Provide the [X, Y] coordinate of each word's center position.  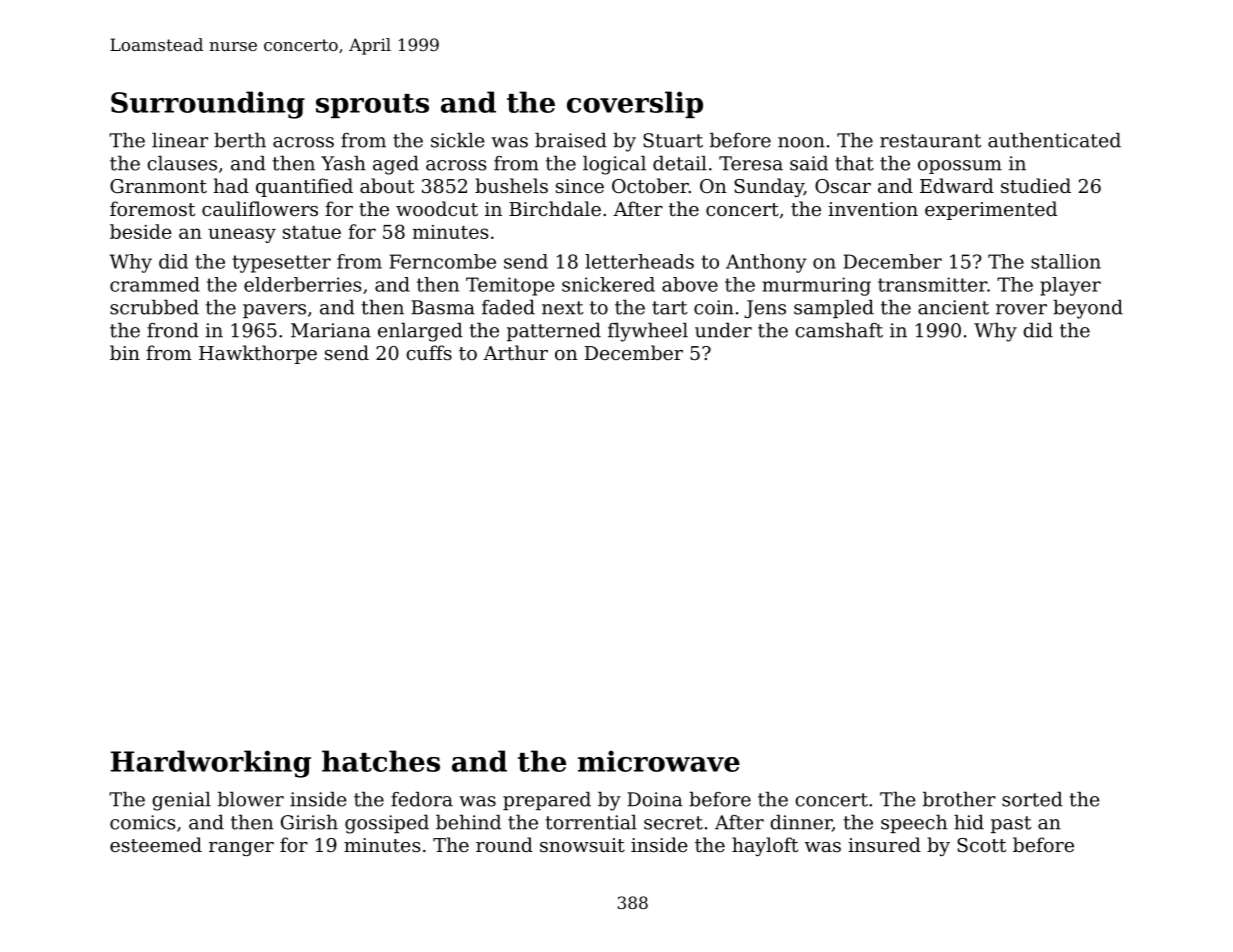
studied [1036, 185]
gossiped [387, 824]
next [562, 308]
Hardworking [211, 764]
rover [1021, 309]
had [231, 185]
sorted [1032, 799]
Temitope [510, 286]
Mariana [331, 330]
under [723, 330]
